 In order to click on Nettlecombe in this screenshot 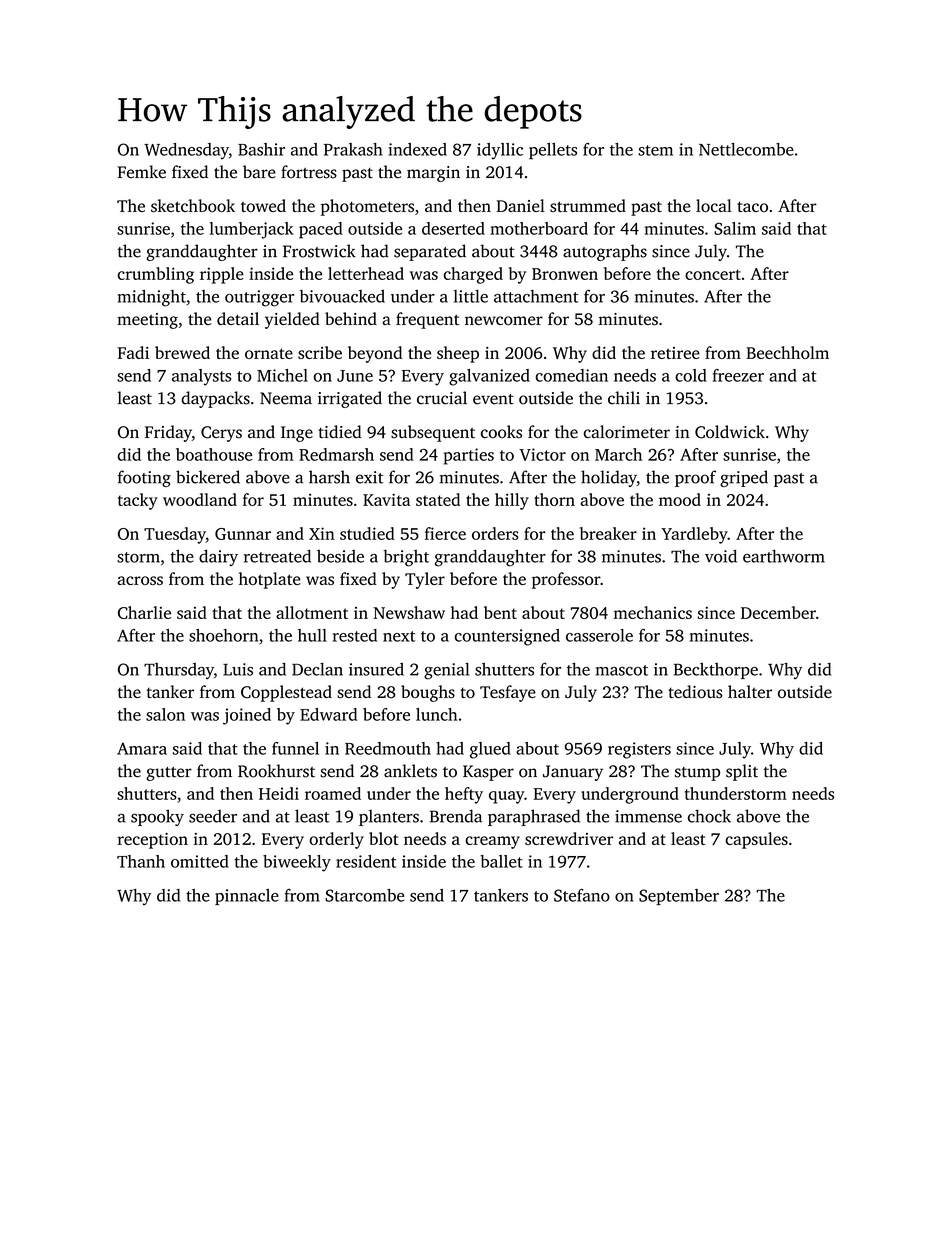, I will do `click(746, 149)`.
